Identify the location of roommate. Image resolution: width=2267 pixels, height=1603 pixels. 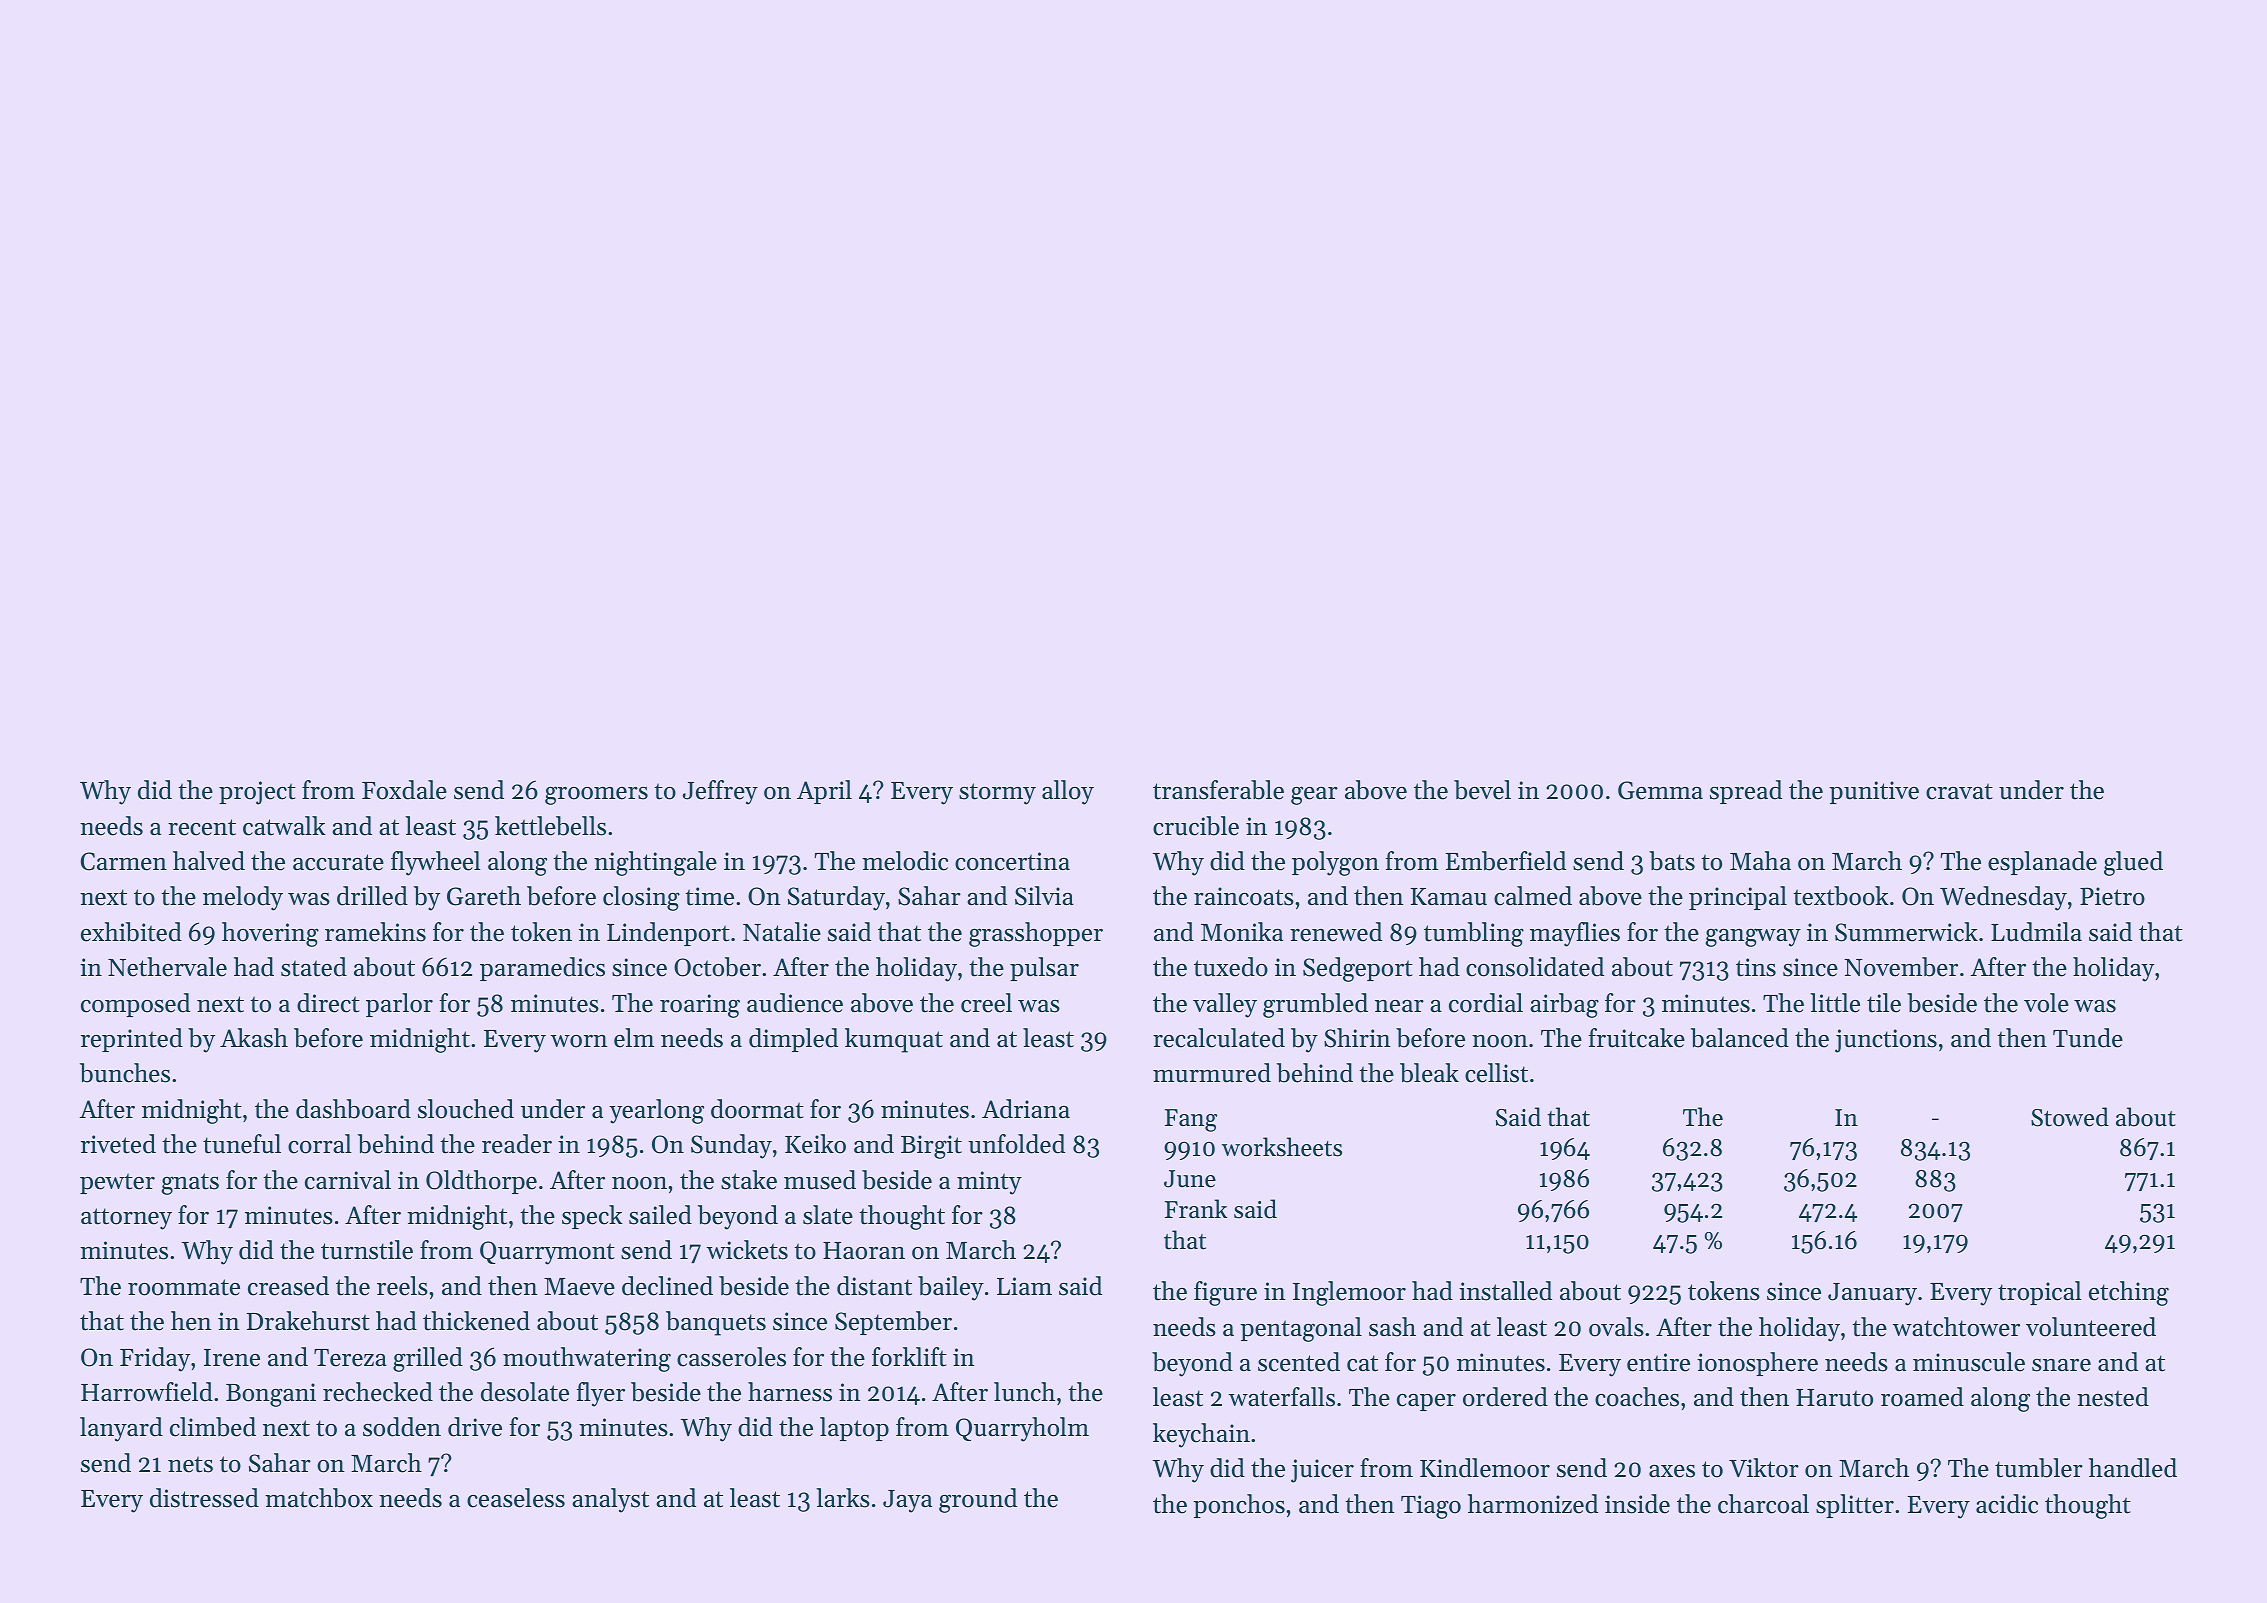
(184, 1287).
